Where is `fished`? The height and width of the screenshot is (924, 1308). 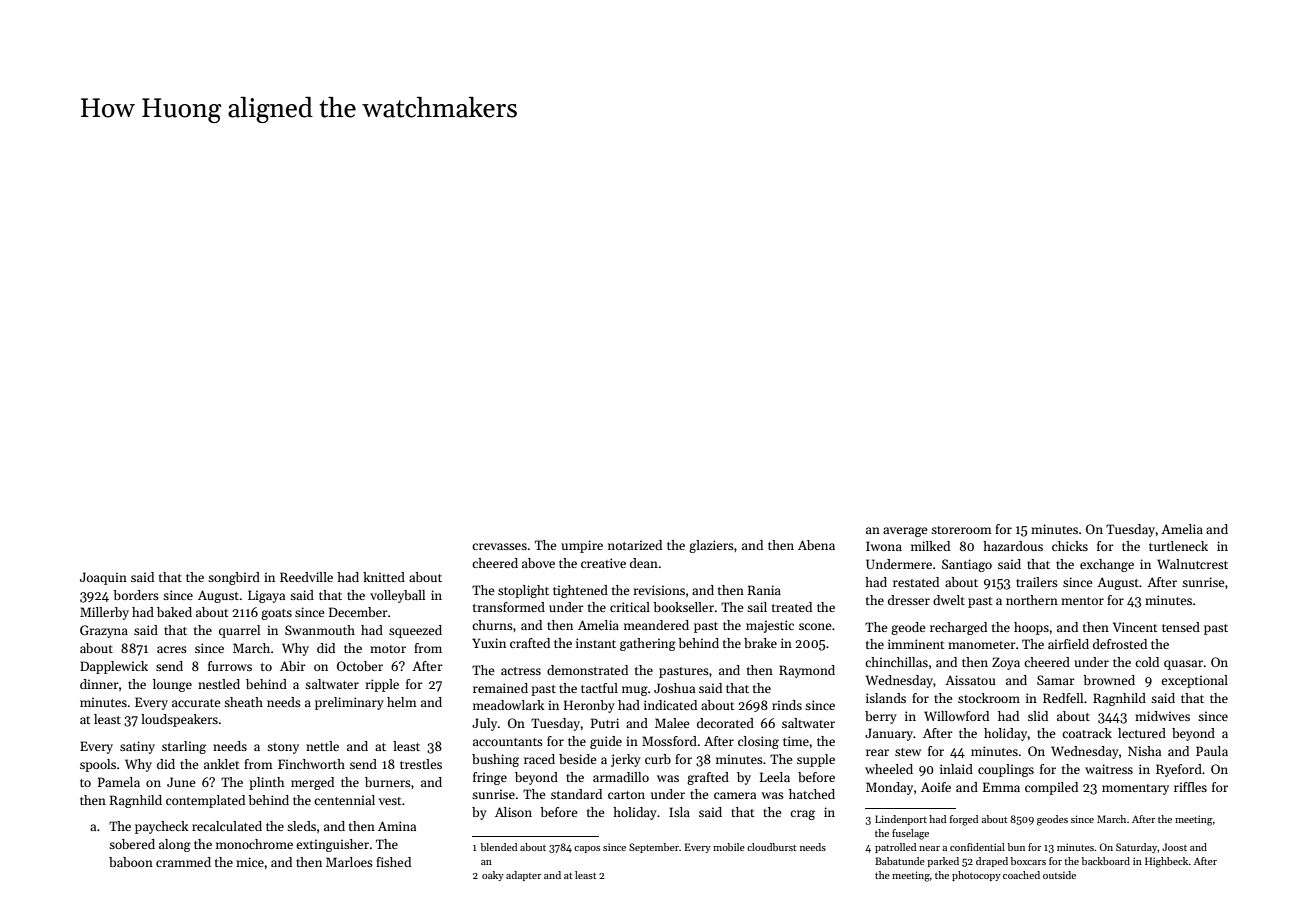
fished is located at coordinates (393, 862).
